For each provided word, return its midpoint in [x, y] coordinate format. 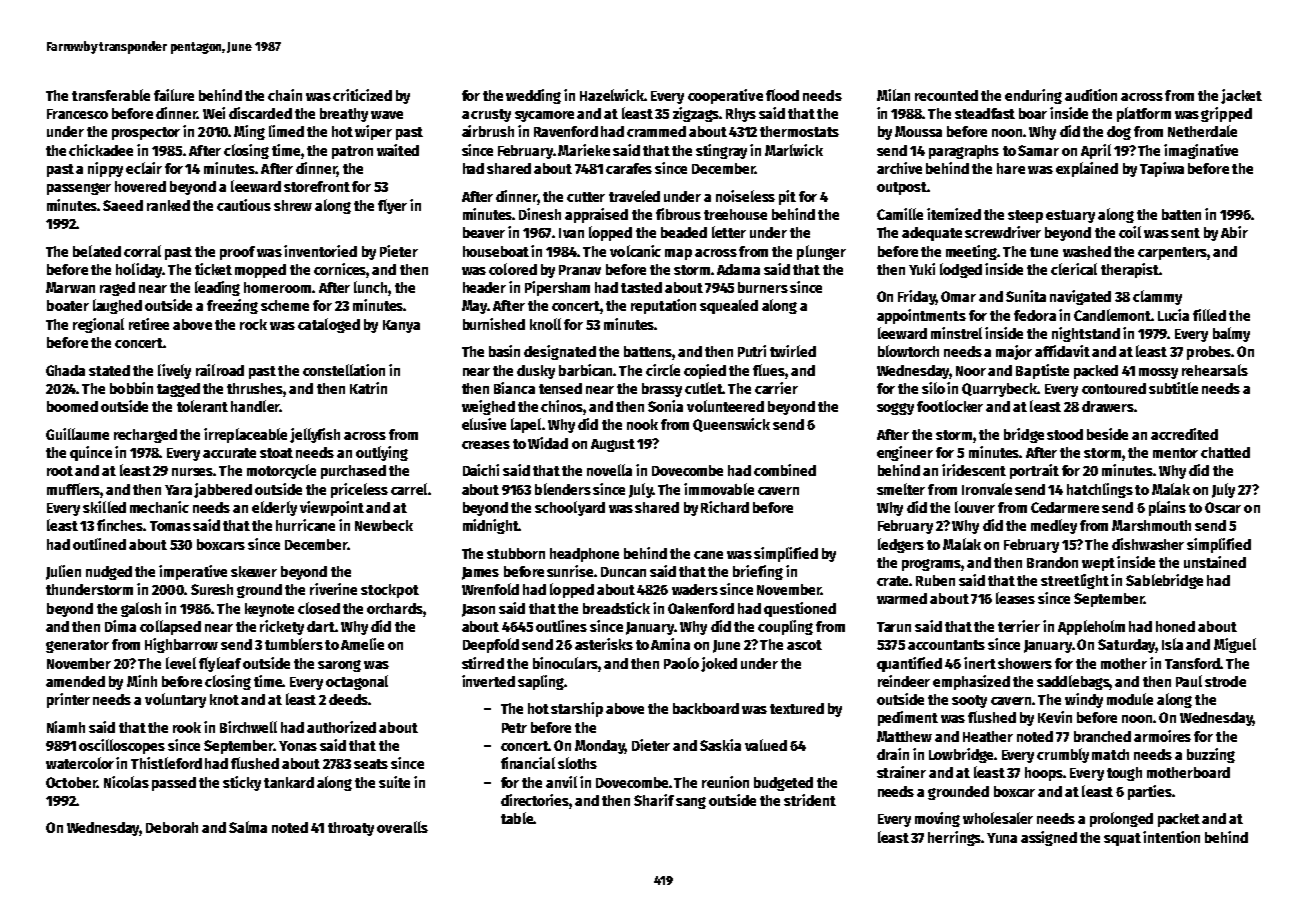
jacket [1241, 96]
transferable [111, 95]
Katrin [368, 388]
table [517, 818]
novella [609, 470]
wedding [533, 96]
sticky [242, 783]
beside [1107, 434]
